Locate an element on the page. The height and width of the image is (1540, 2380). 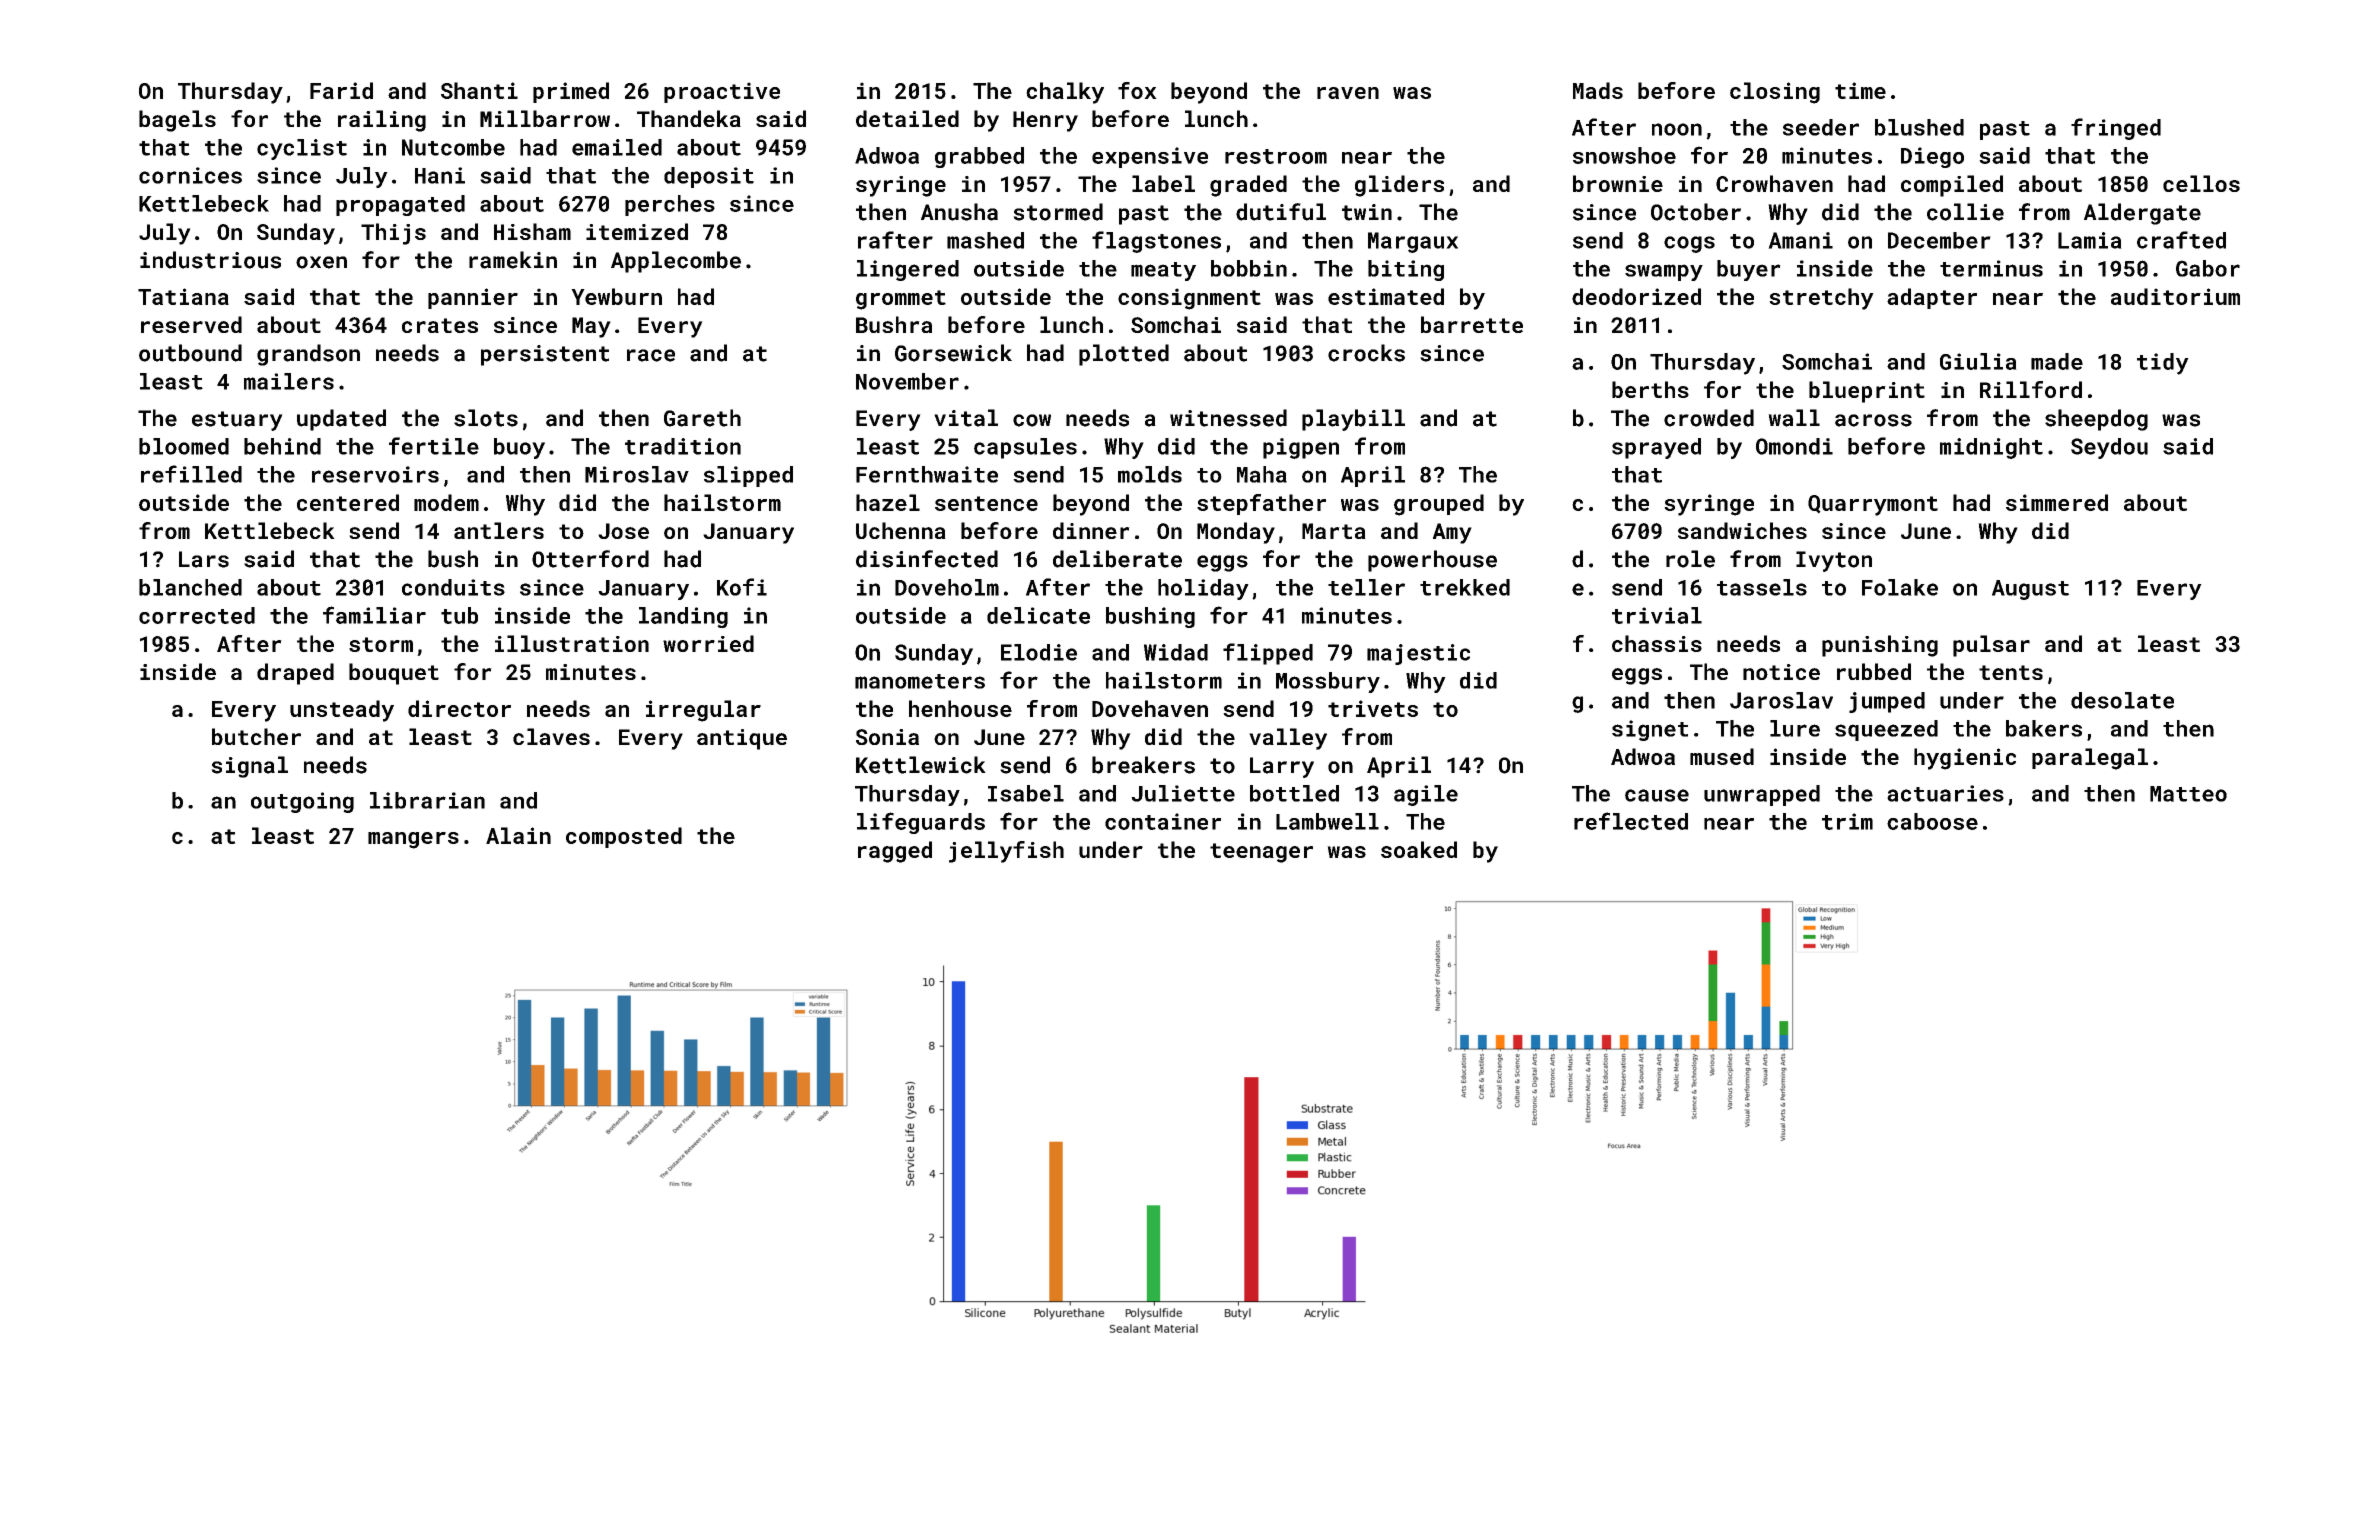
fox is located at coordinates (1137, 90).
